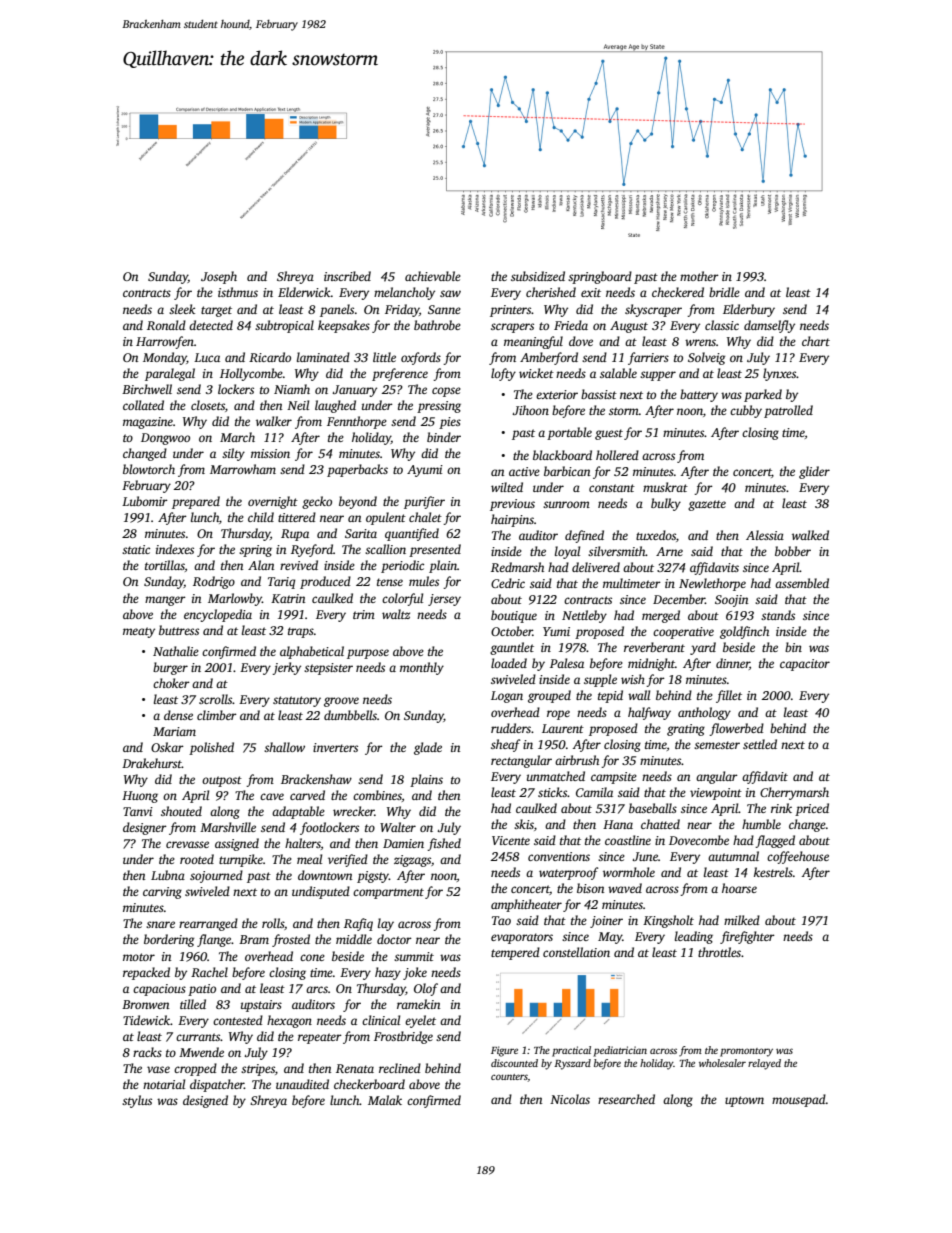 The height and width of the image is (1233, 952). What do you see at coordinates (794, 793) in the image?
I see `Cherrymarsh` at bounding box center [794, 793].
